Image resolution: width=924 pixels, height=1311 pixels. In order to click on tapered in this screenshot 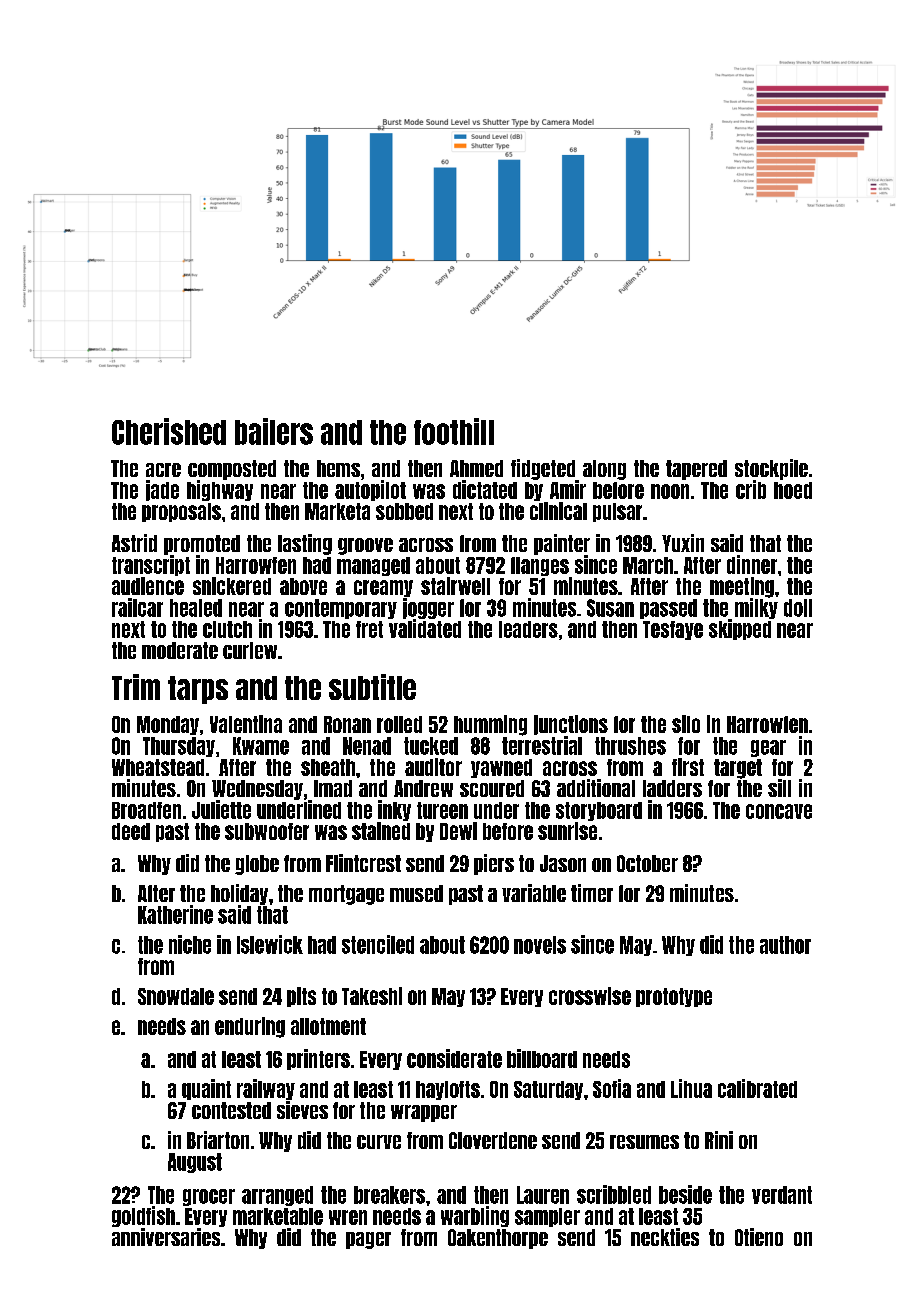, I will do `click(696, 470)`.
